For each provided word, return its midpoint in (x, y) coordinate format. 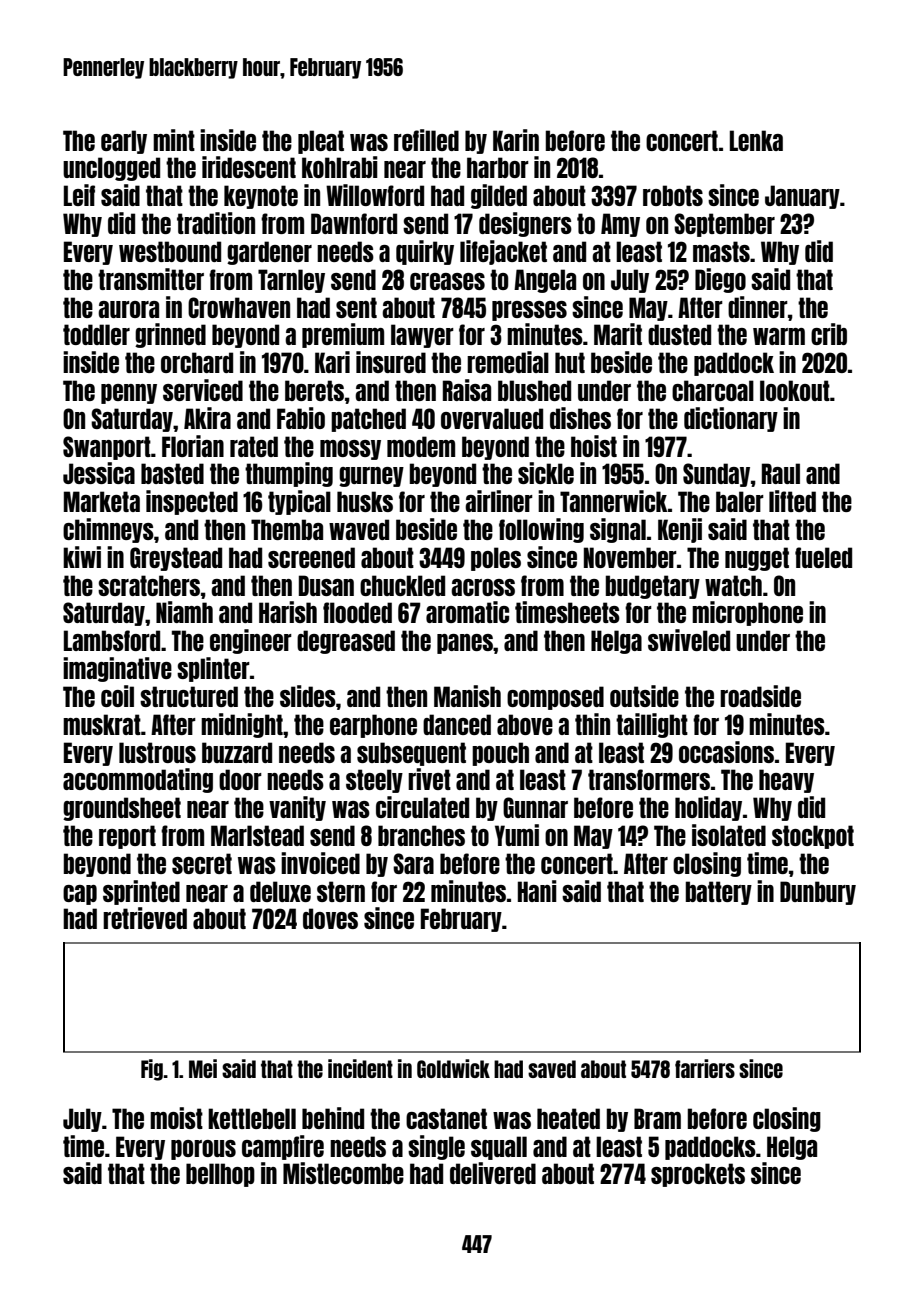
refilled (426, 140)
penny (129, 394)
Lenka (756, 140)
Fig (152, 1070)
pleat (321, 142)
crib (829, 334)
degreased (346, 642)
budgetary (653, 587)
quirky (425, 252)
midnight (242, 725)
